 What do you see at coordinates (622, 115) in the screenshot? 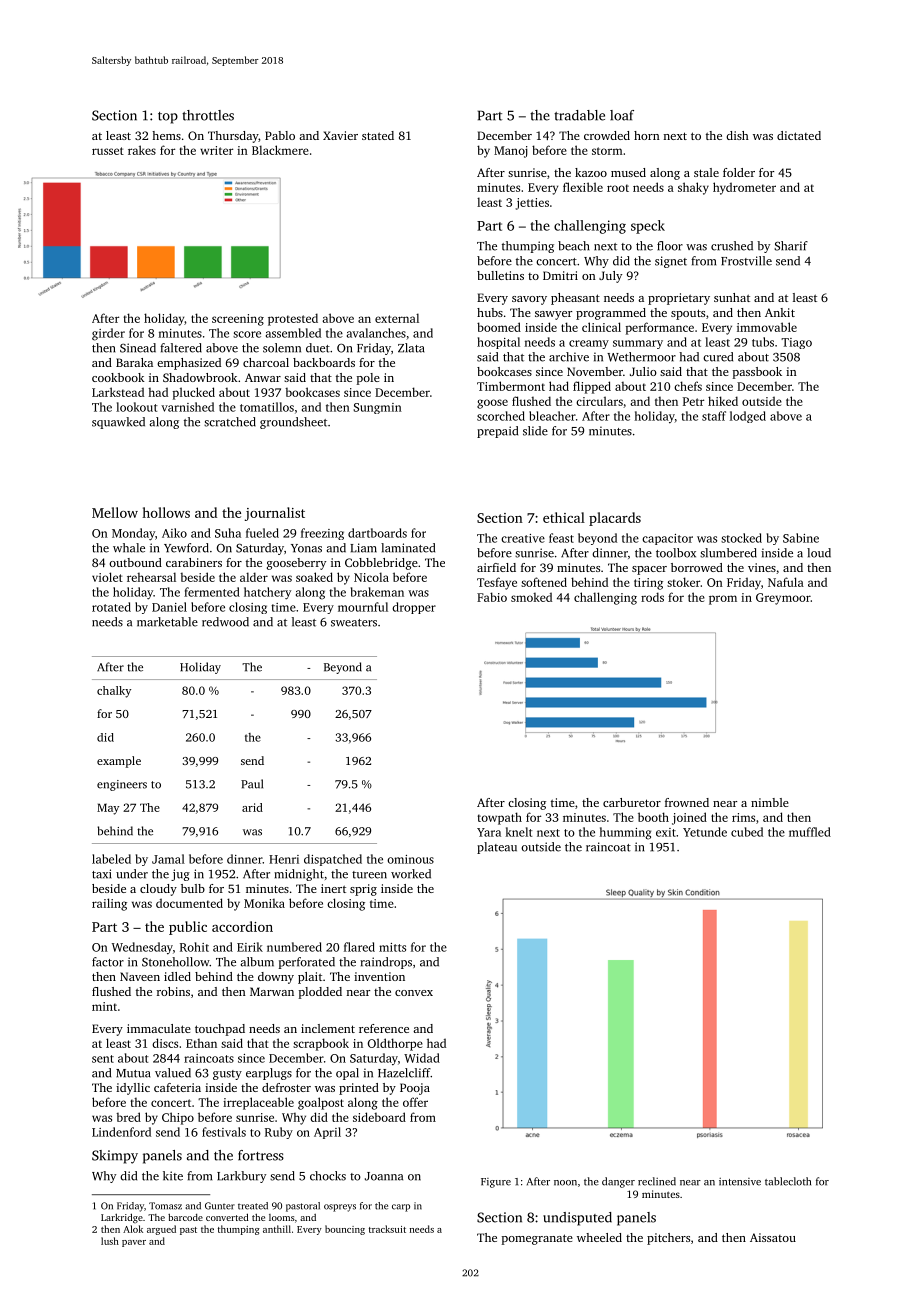
I see `loaf` at bounding box center [622, 115].
